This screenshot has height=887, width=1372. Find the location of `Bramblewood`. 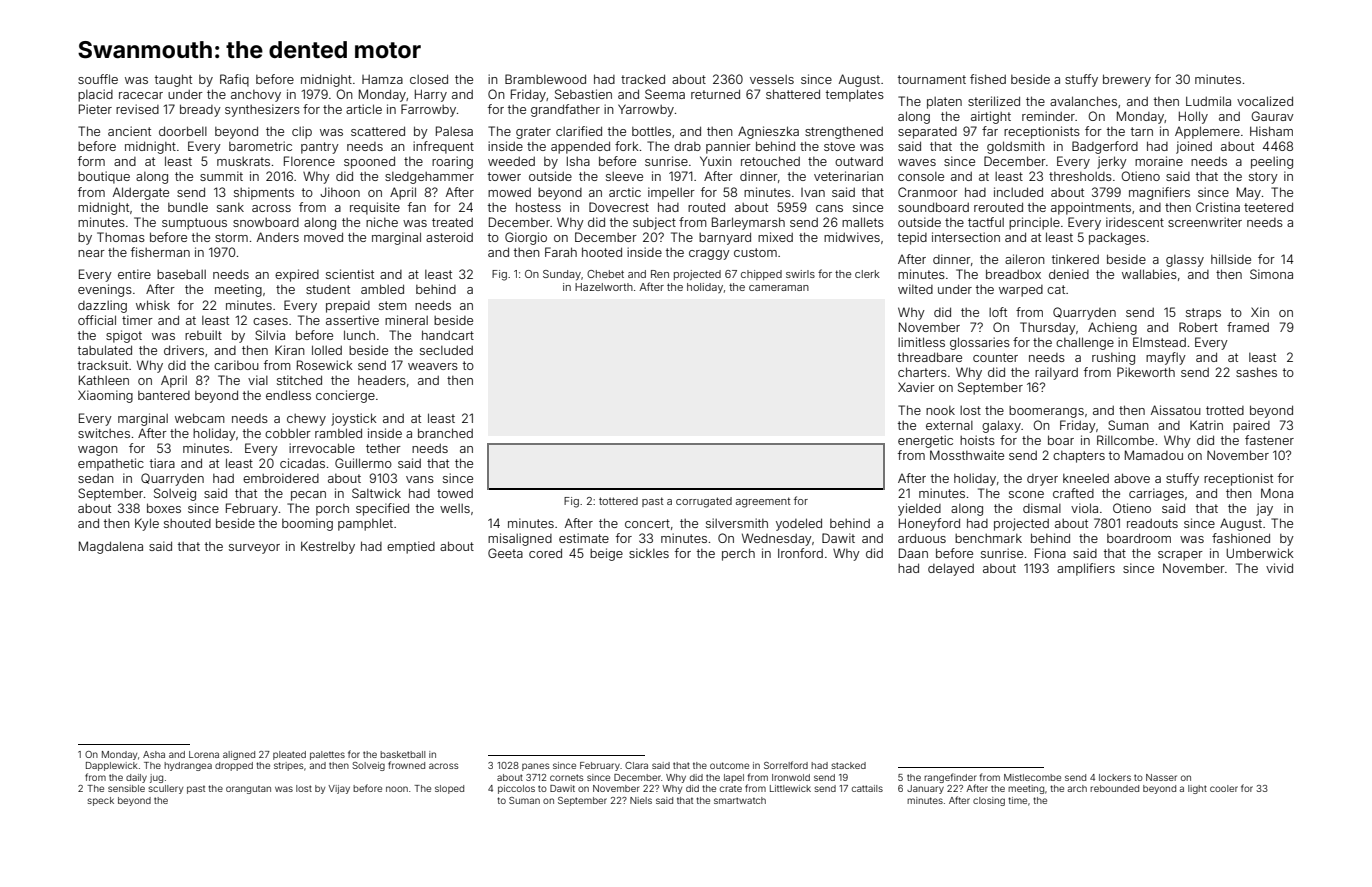

Bramblewood is located at coordinates (545, 79).
